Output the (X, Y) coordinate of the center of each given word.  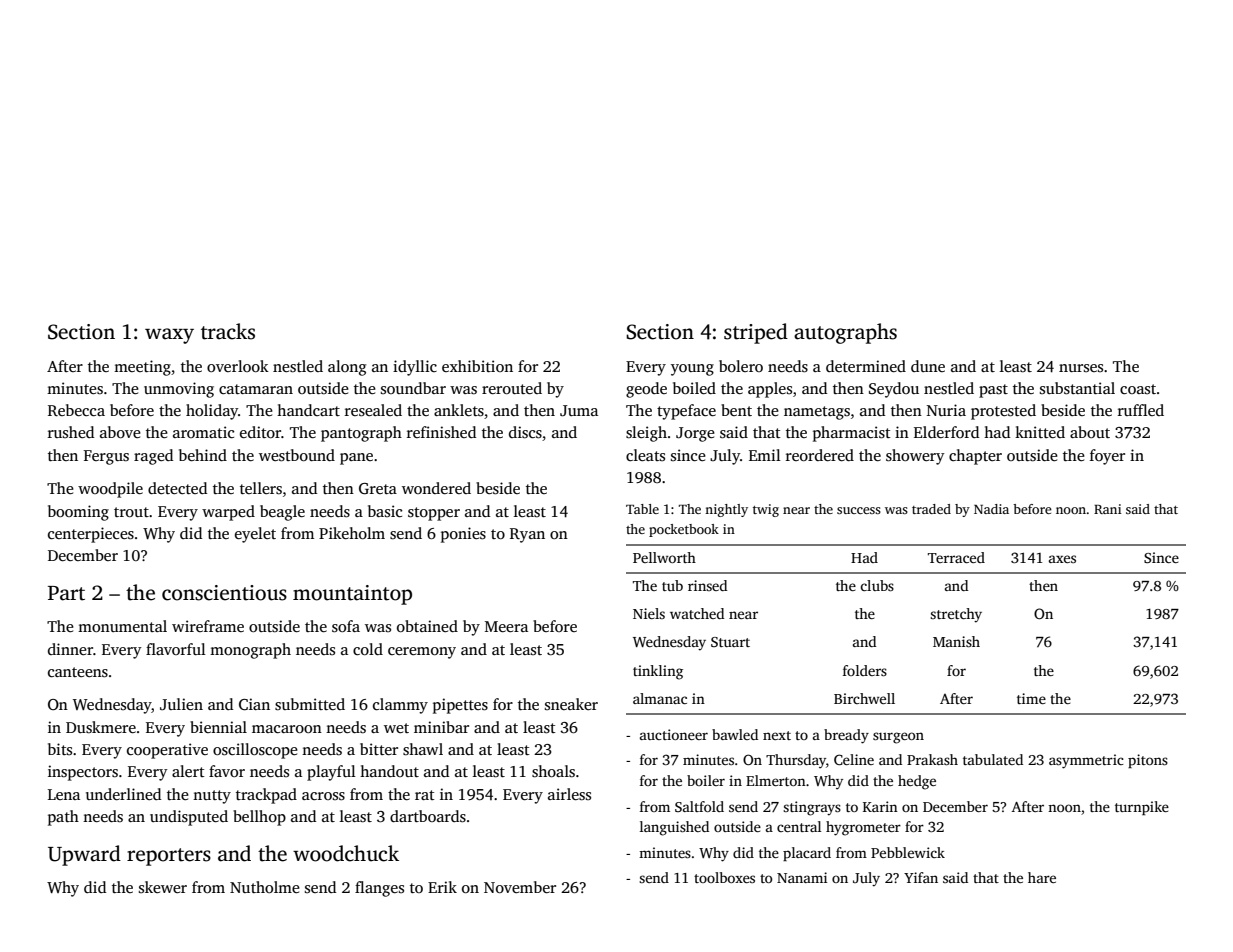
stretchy (956, 615)
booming (78, 513)
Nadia (991, 509)
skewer (163, 887)
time (1031, 698)
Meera (506, 626)
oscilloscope (255, 751)
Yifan (921, 877)
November (520, 887)
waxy (169, 336)
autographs (845, 333)
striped (756, 333)
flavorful (176, 649)
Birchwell (864, 698)
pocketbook (684, 530)
